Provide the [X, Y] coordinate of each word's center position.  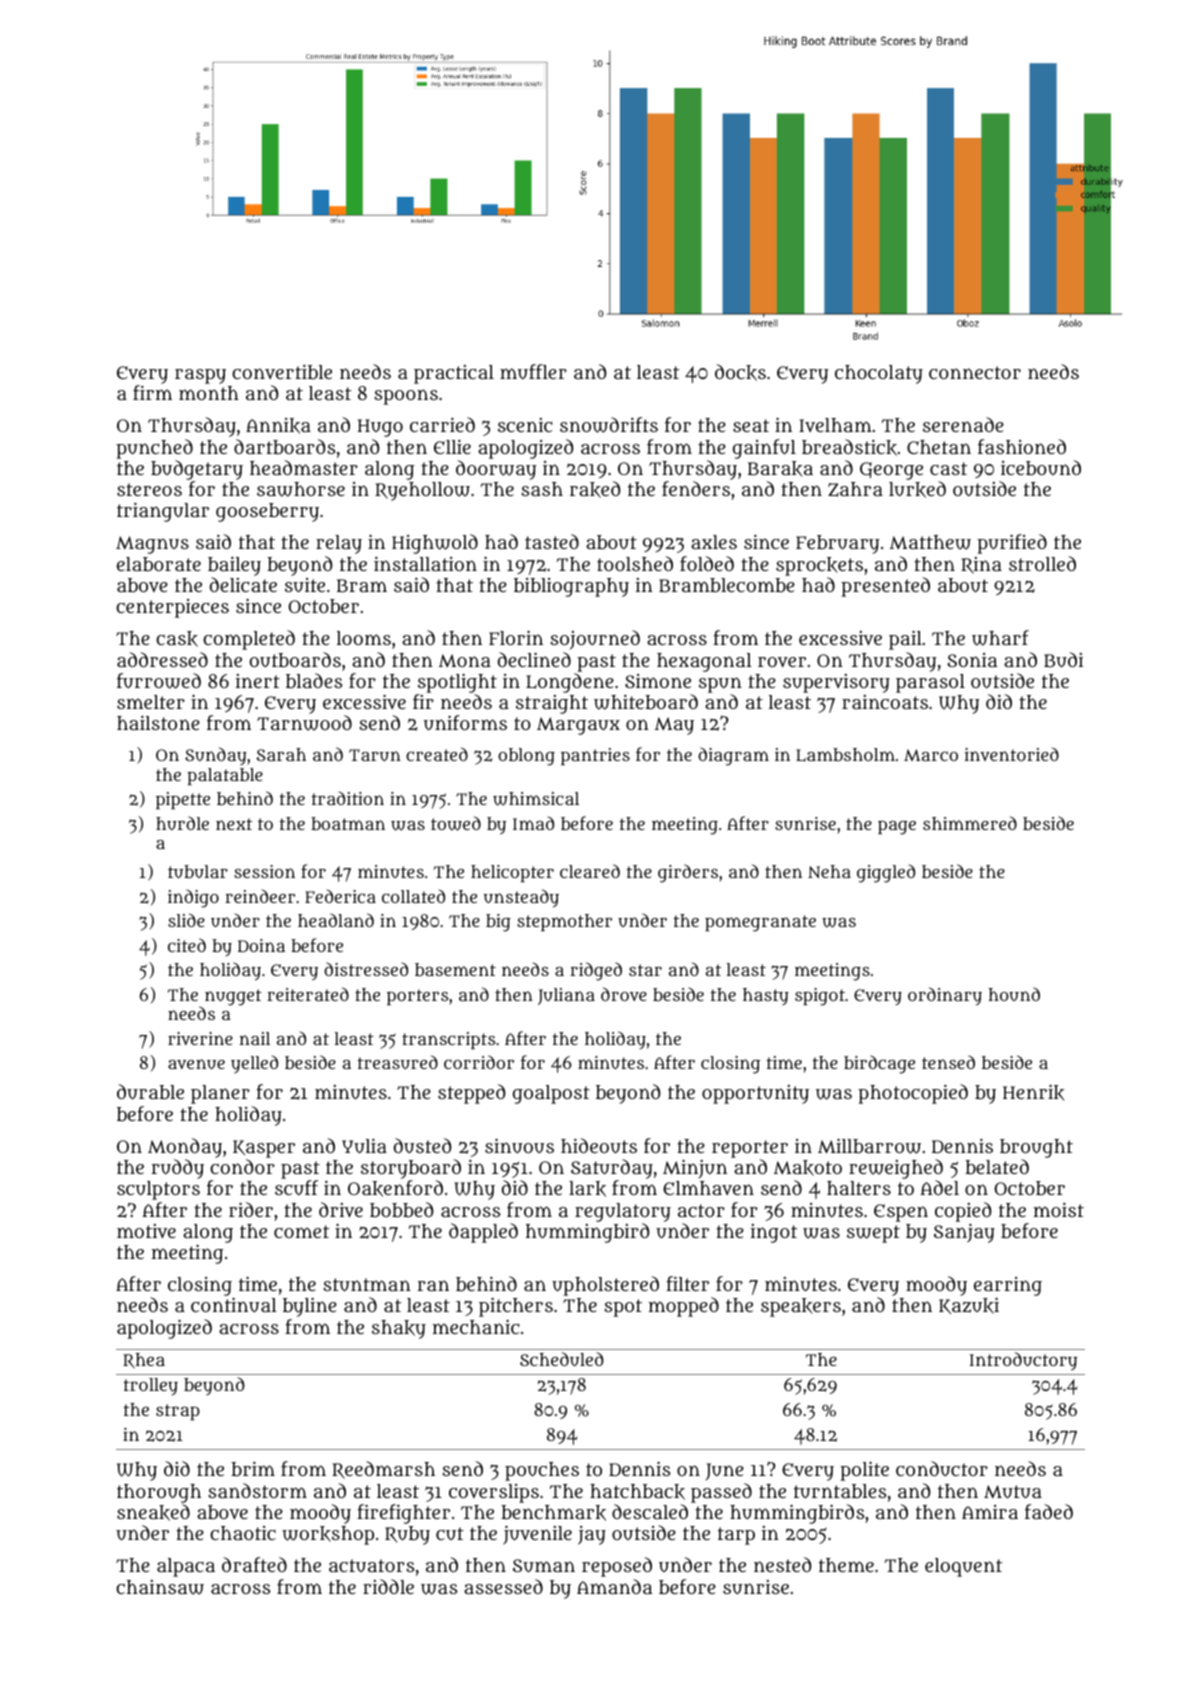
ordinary [945, 996]
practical [454, 374]
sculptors [158, 1190]
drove [624, 994]
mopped [684, 1307]
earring [1008, 1286]
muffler [533, 371]
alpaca [186, 1567]
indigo [193, 898]
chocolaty [879, 374]
